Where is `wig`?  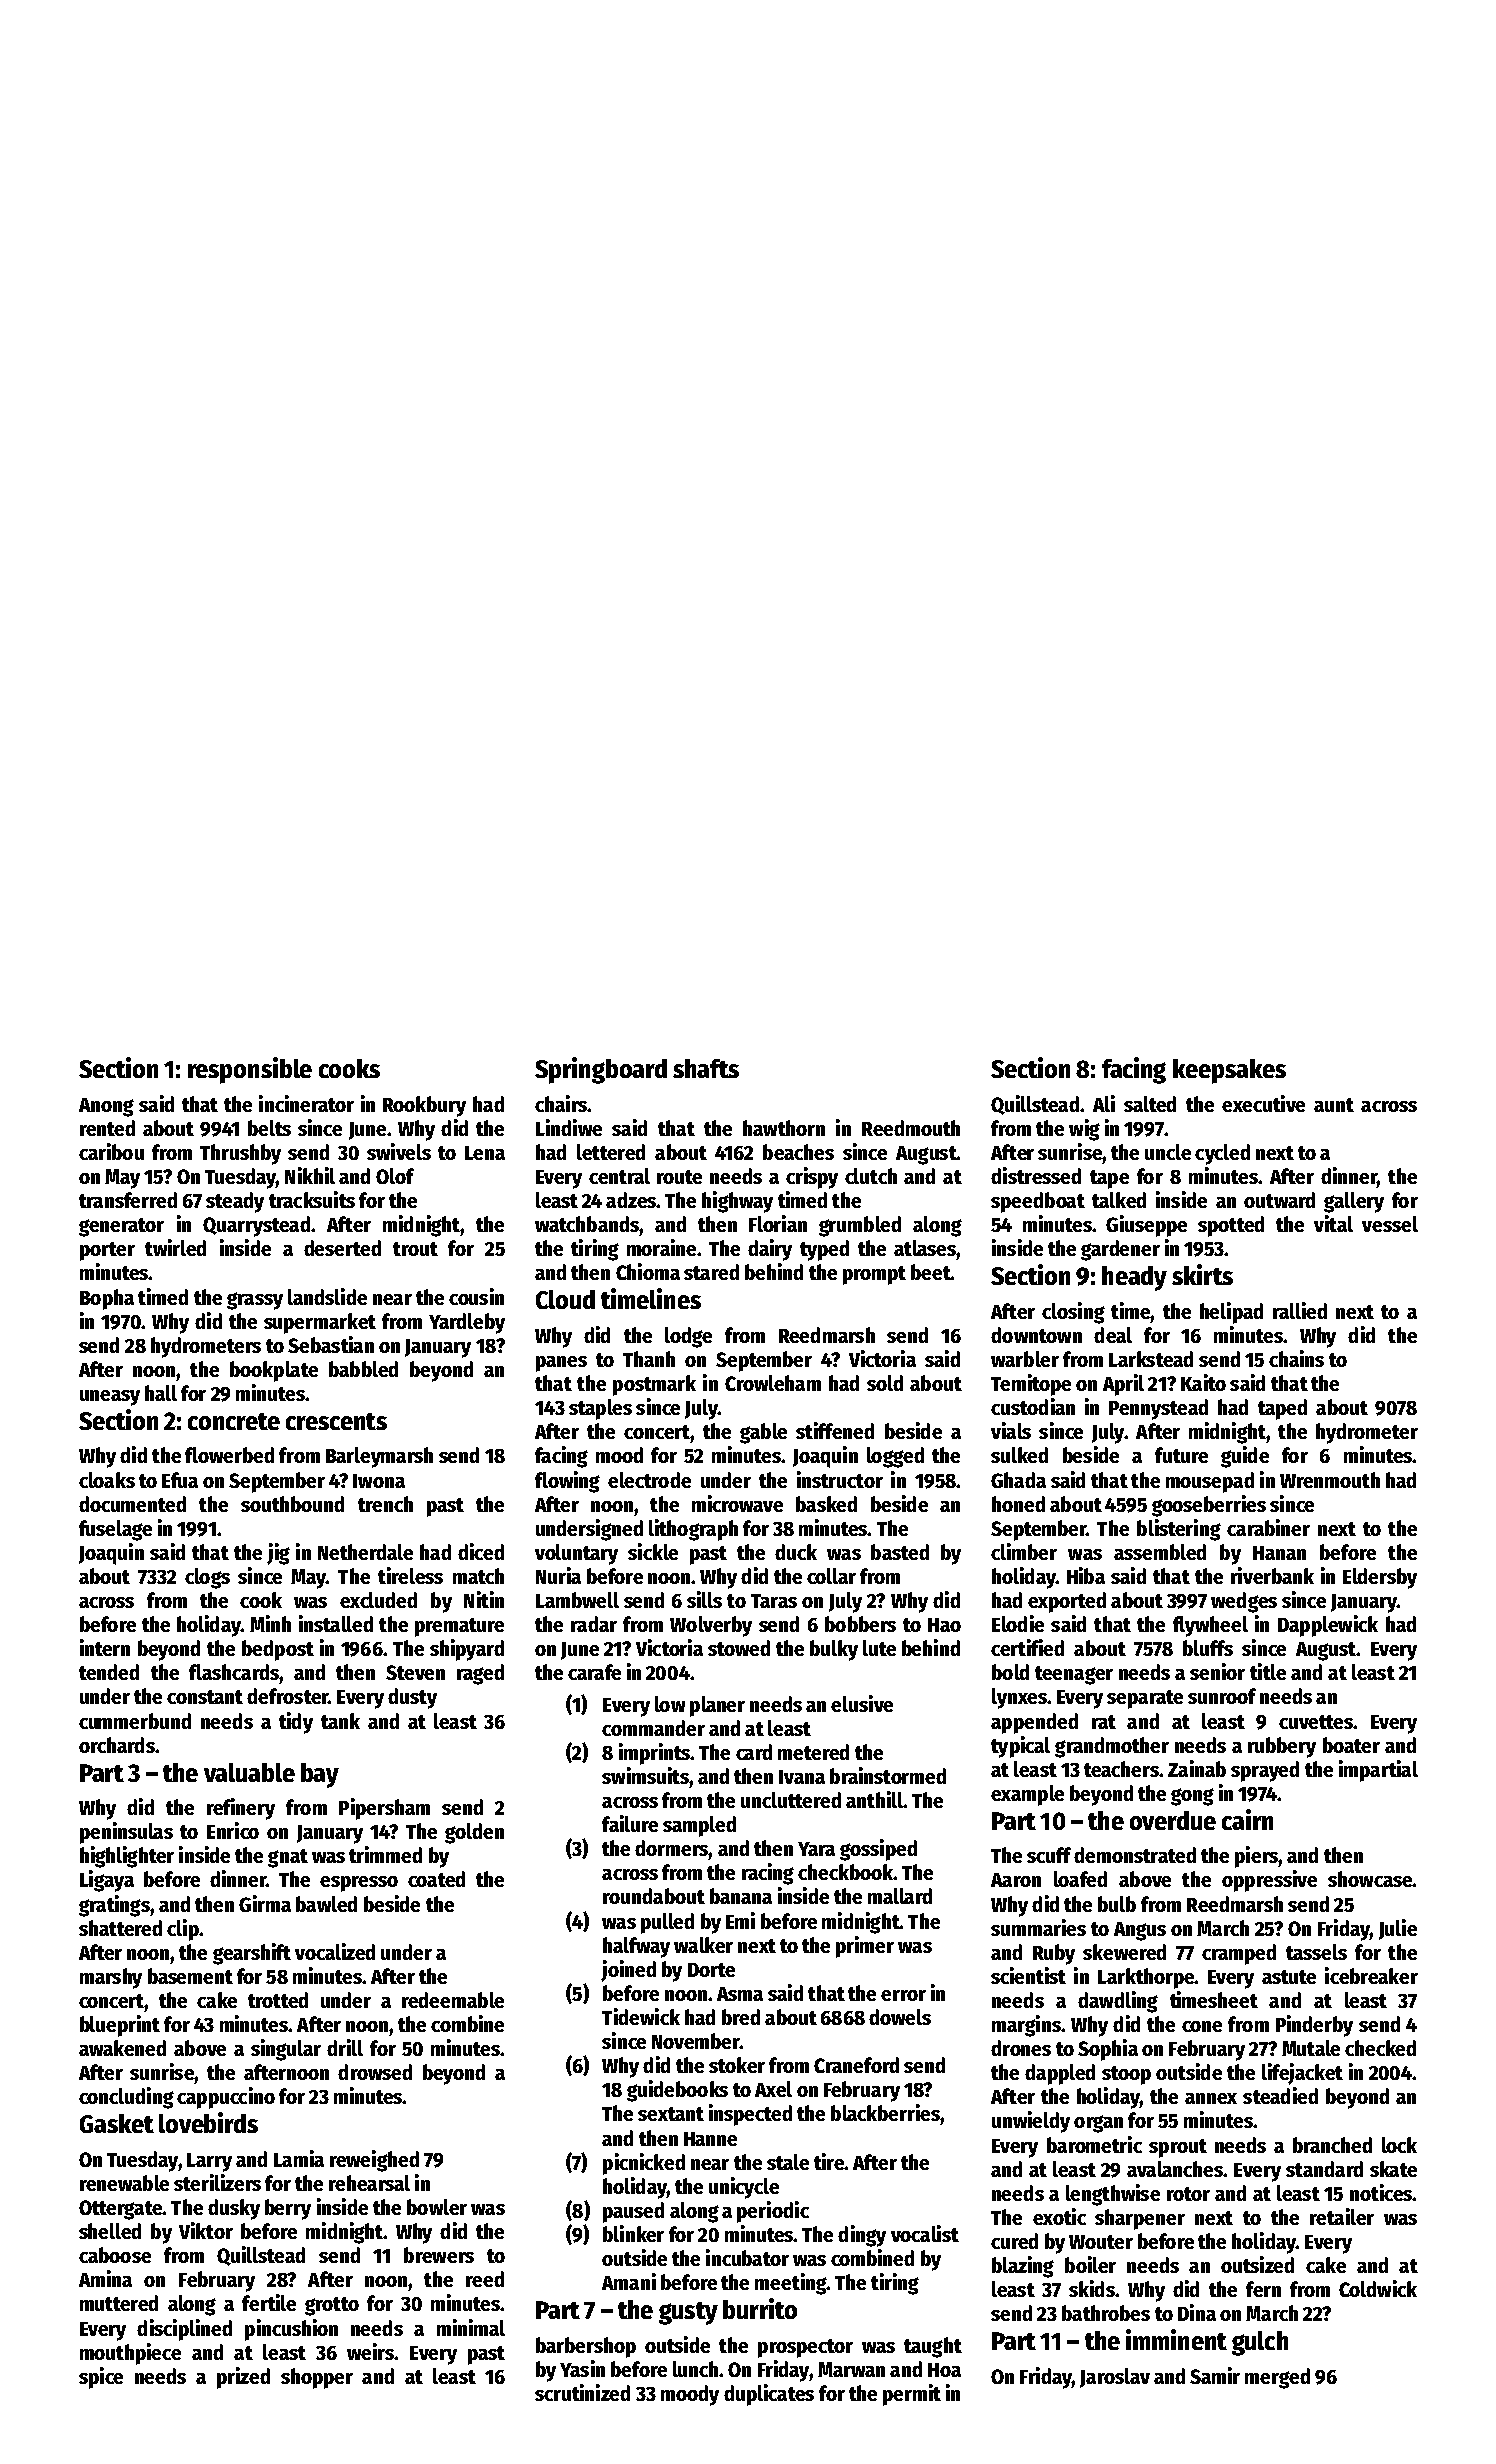 wig is located at coordinates (1084, 1130).
